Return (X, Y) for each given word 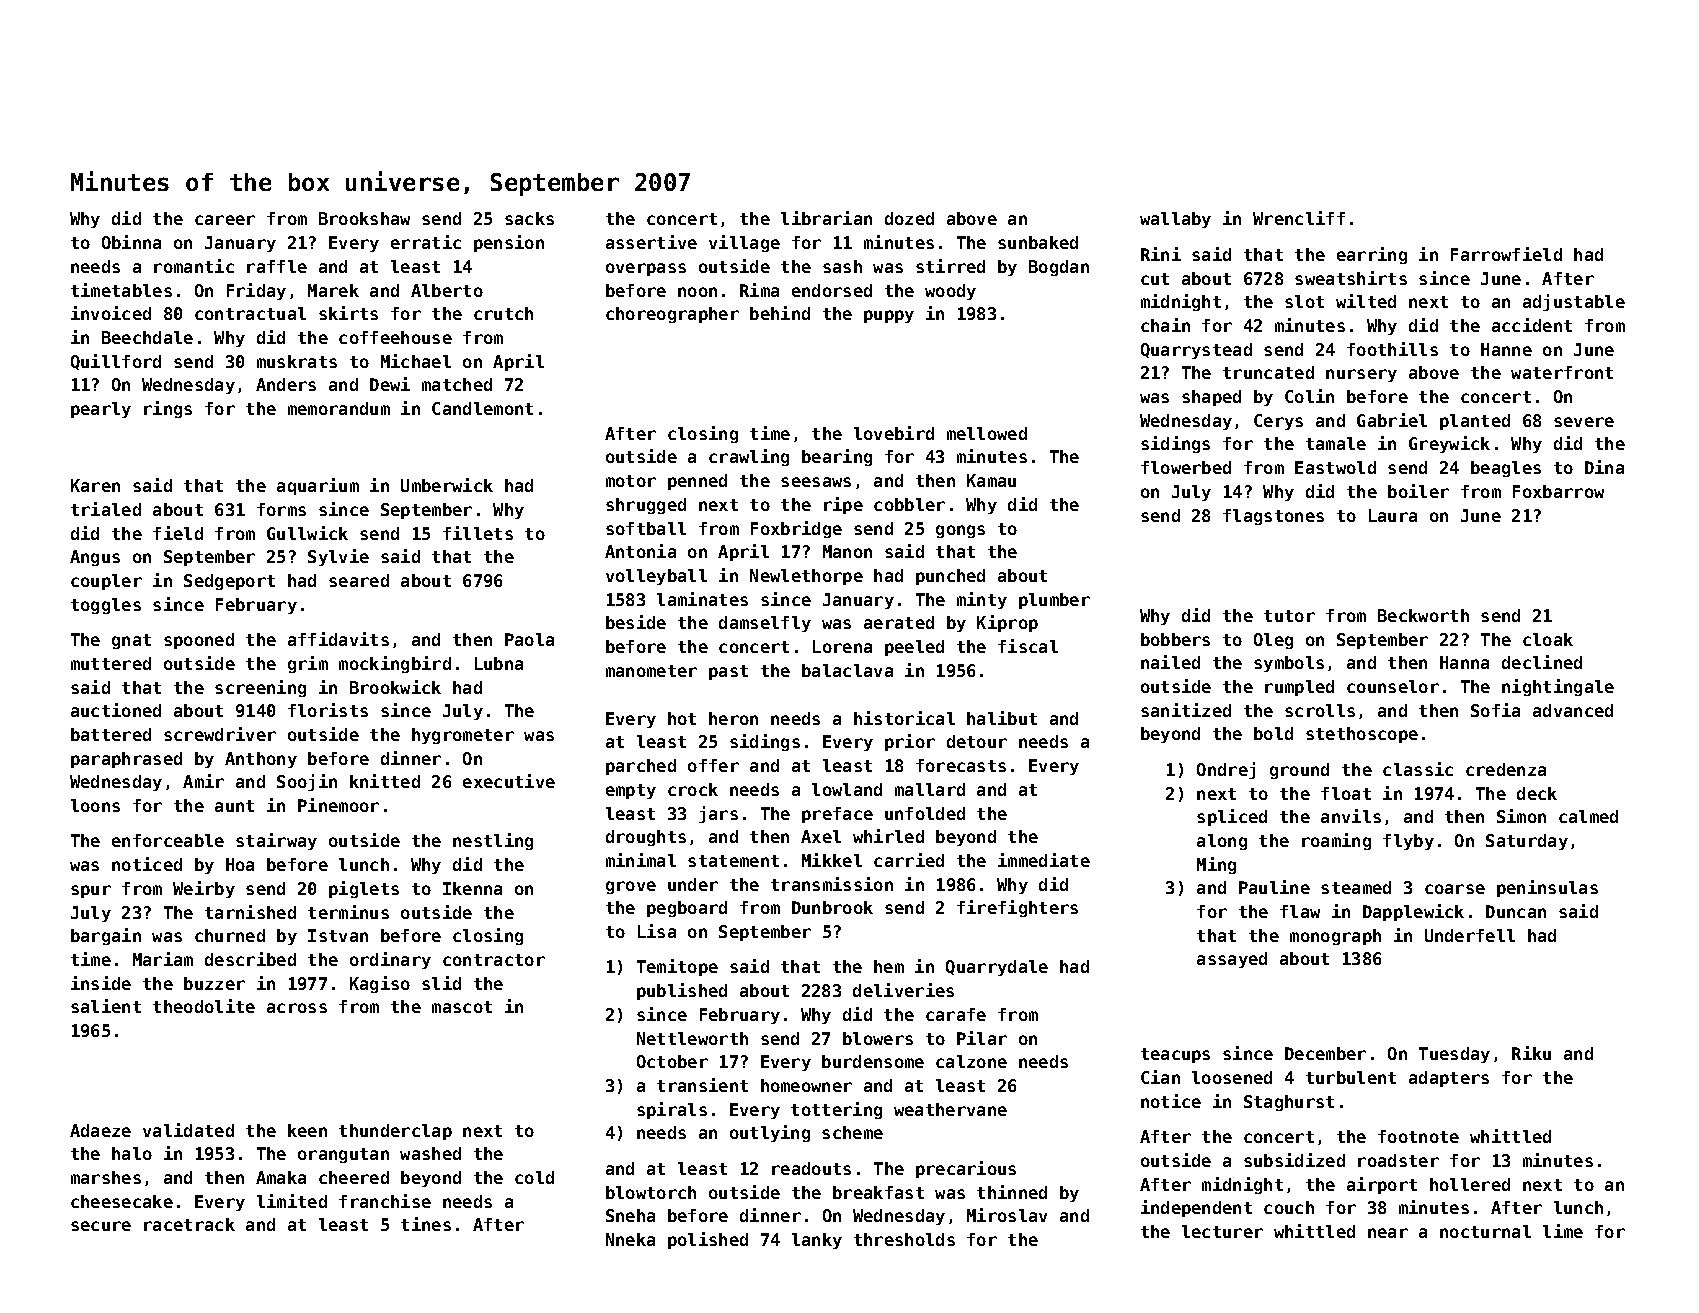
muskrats (297, 361)
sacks (529, 218)
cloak (1548, 639)
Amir (203, 781)
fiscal (1028, 646)
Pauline (1274, 887)
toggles (106, 606)
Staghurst (1289, 1103)
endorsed (832, 290)
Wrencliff (1299, 218)
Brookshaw (364, 218)
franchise (385, 1201)
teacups (1175, 1055)
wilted (1366, 301)
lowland (847, 789)
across (297, 1008)
